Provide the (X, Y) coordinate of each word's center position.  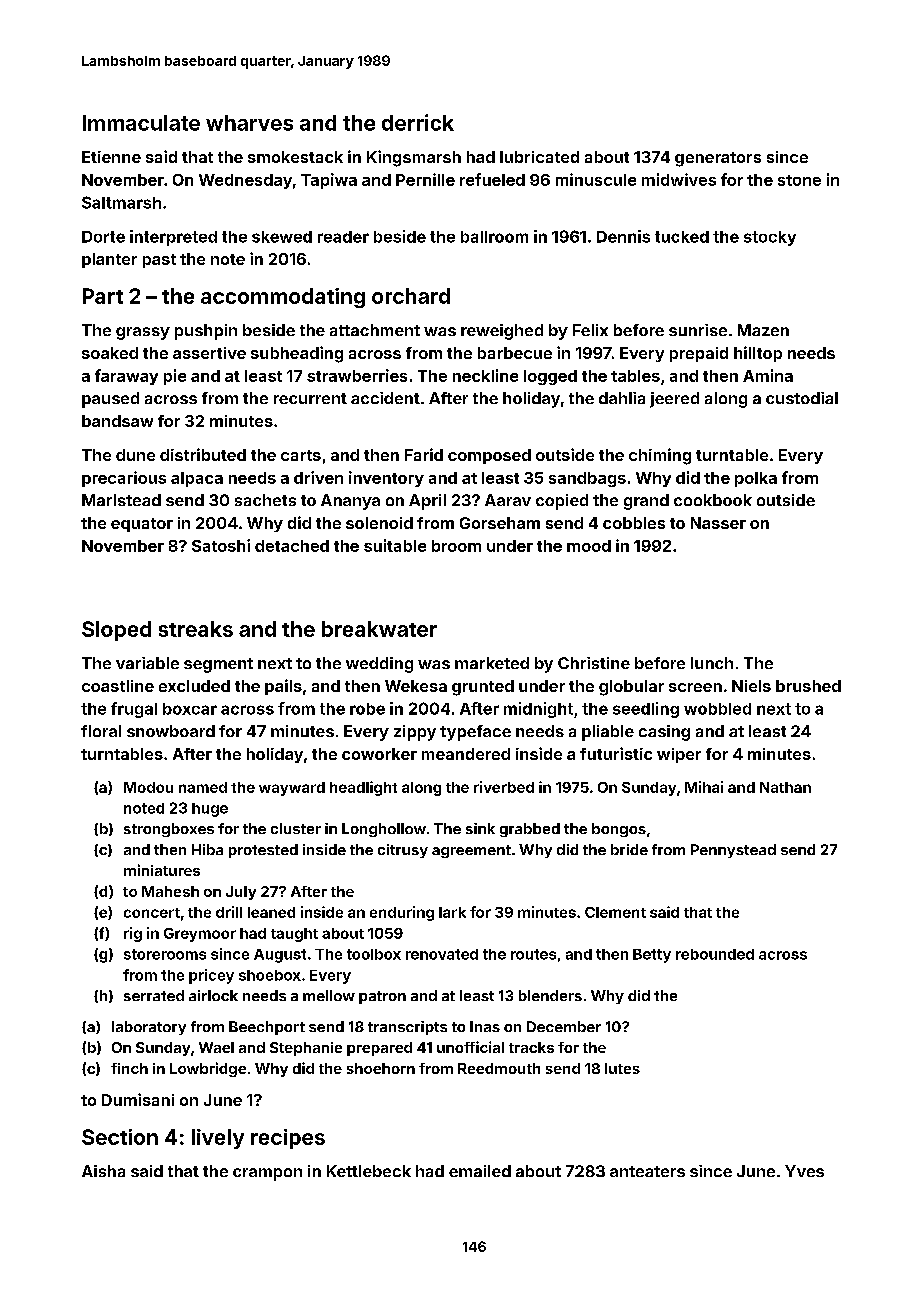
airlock (213, 995)
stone (799, 180)
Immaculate (141, 123)
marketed (492, 663)
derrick (418, 122)
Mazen (763, 330)
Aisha (103, 1171)
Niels (751, 686)
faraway (126, 377)
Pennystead (733, 851)
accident (385, 398)
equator (142, 525)
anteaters (647, 1171)
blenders (550, 995)
